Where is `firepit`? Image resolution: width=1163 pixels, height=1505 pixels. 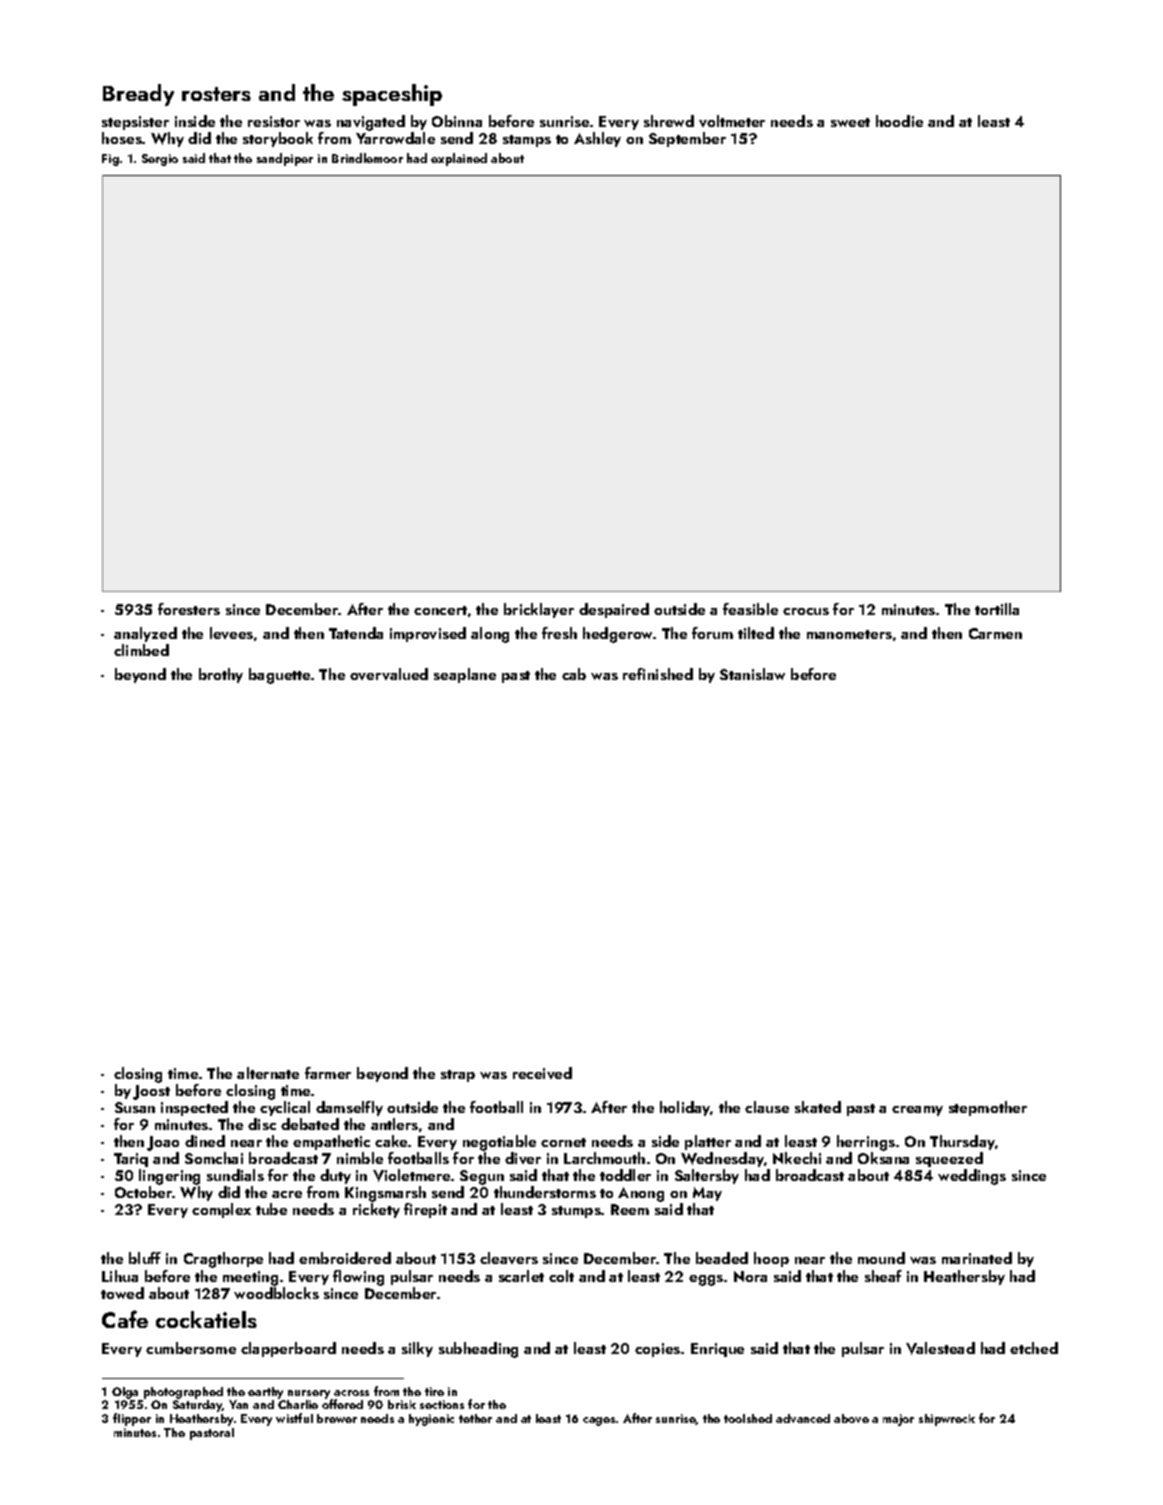 firepit is located at coordinates (425, 1210).
